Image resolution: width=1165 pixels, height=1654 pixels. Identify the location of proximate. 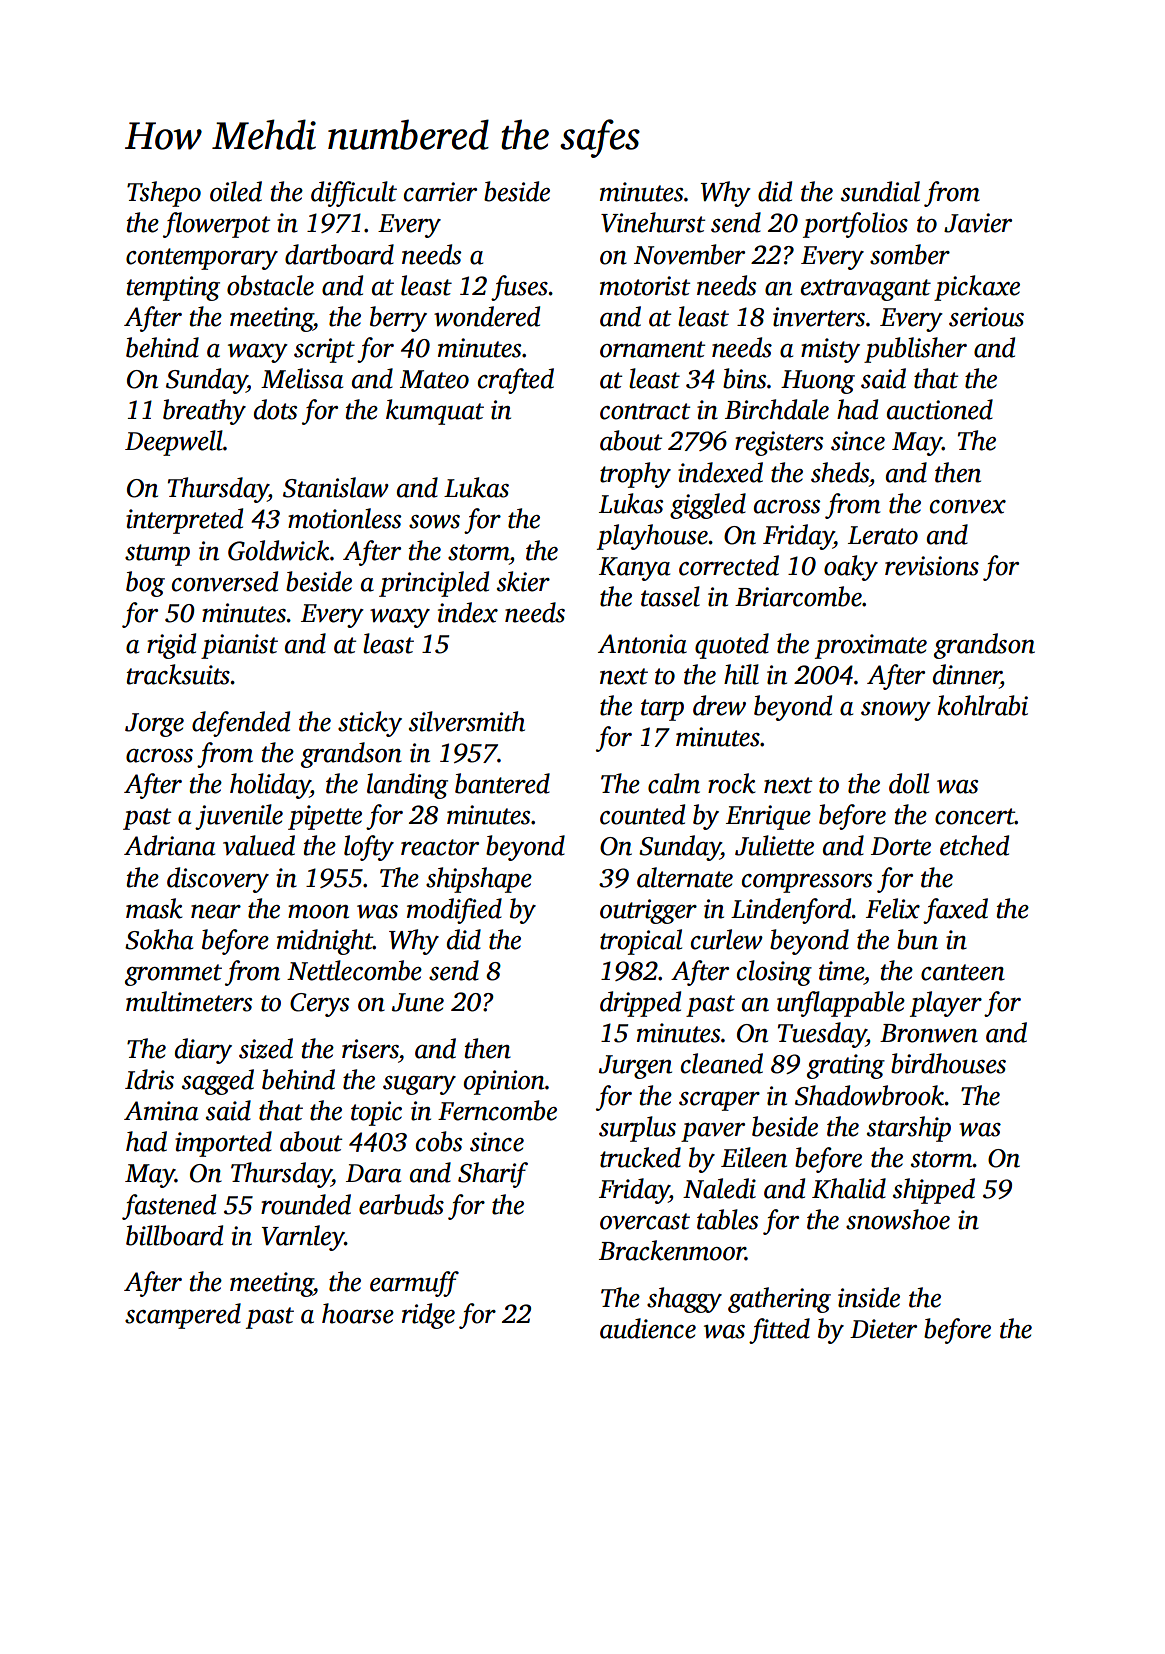
(871, 646).
